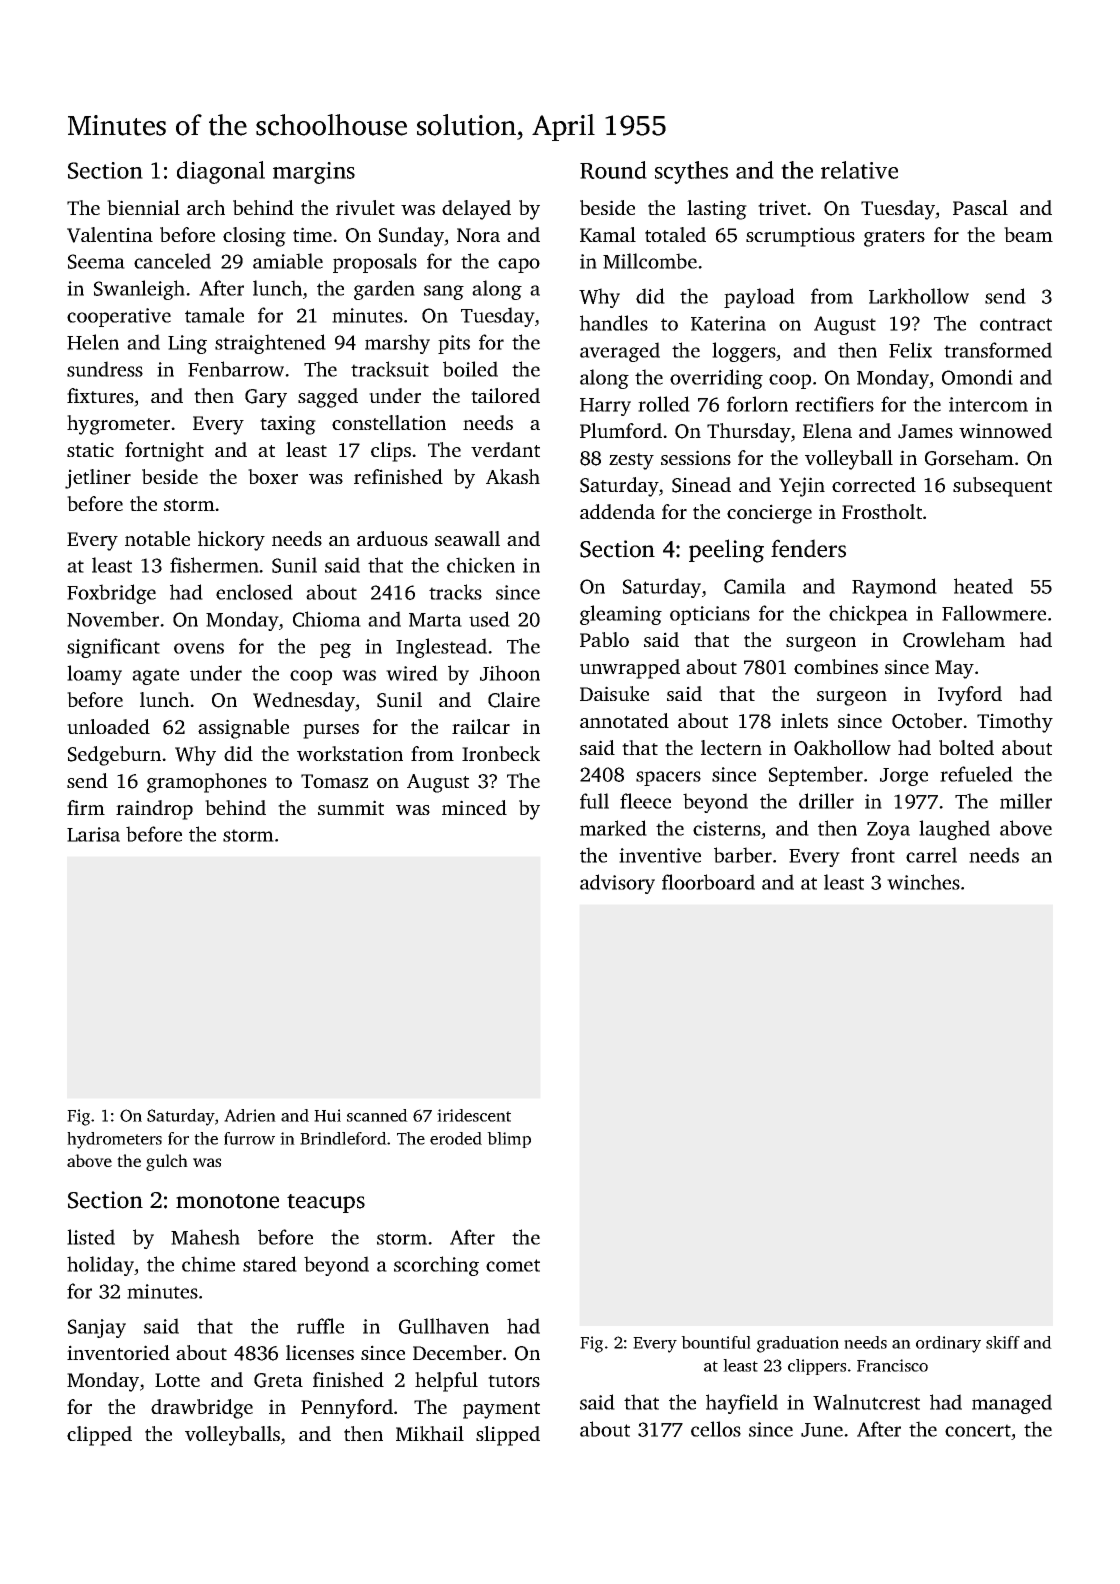 The height and width of the screenshot is (1584, 1120). What do you see at coordinates (474, 1115) in the screenshot?
I see `iridescent` at bounding box center [474, 1115].
